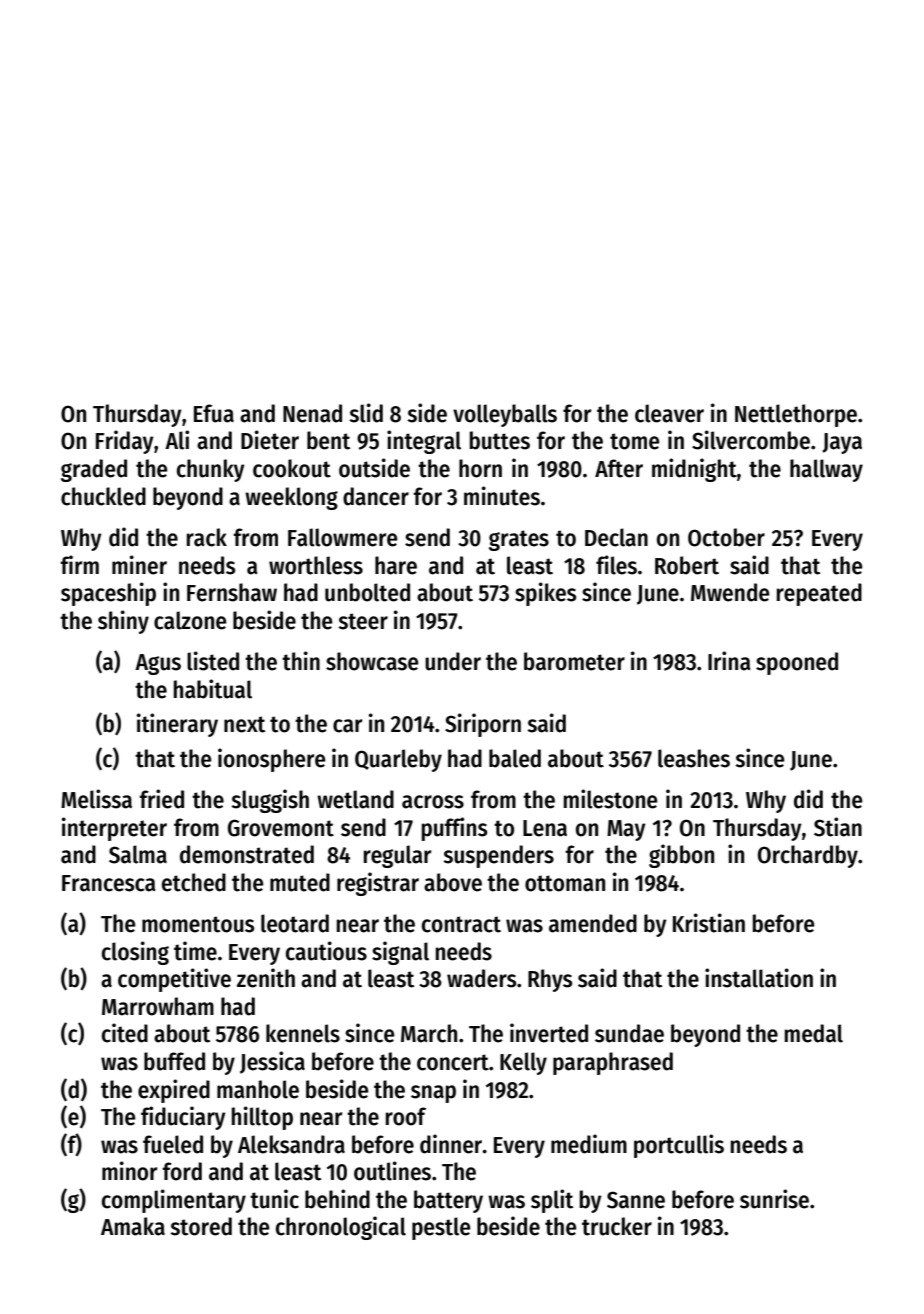  What do you see at coordinates (392, 1171) in the image?
I see `outlines` at bounding box center [392, 1171].
